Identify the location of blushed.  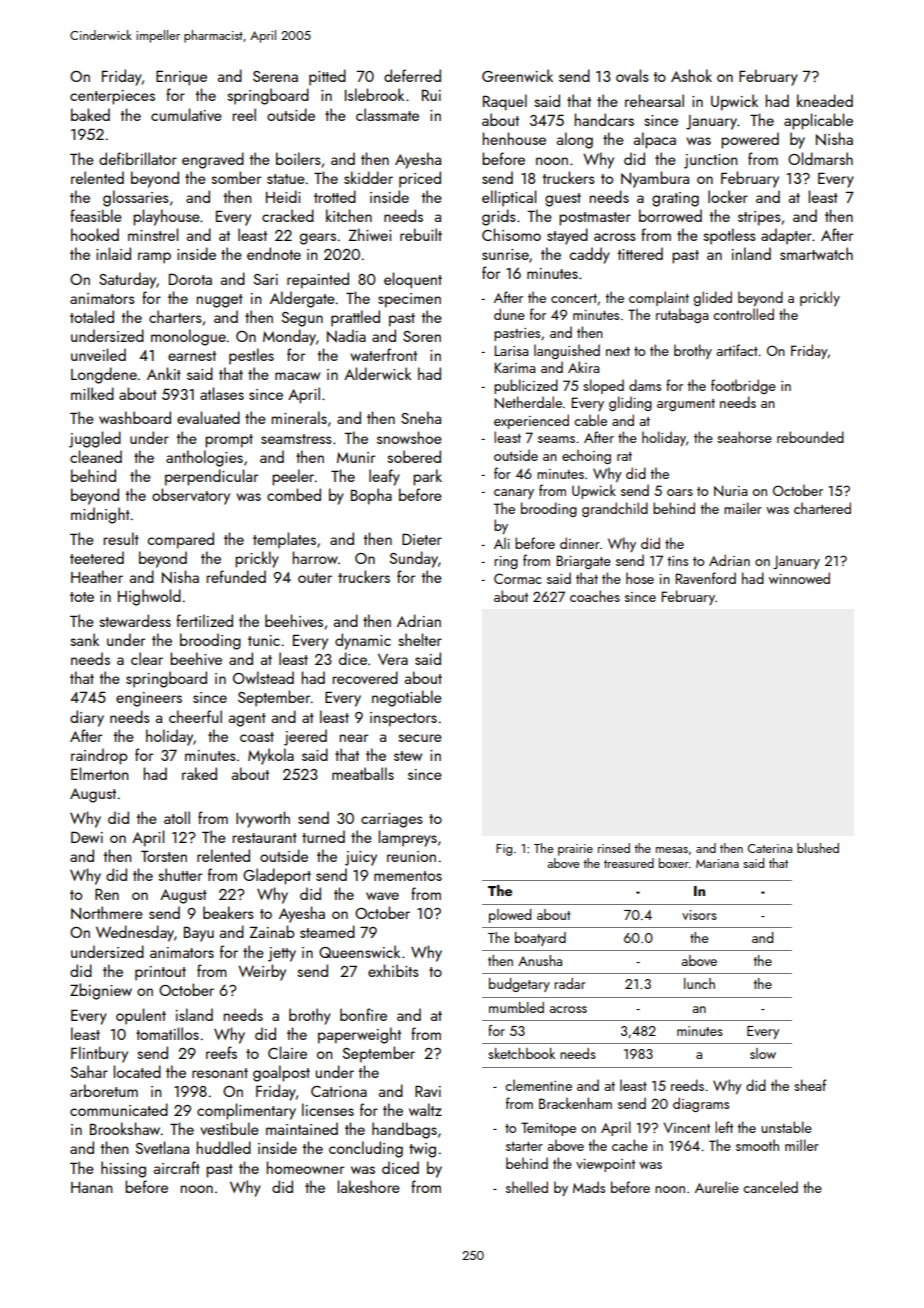
(818, 848).
